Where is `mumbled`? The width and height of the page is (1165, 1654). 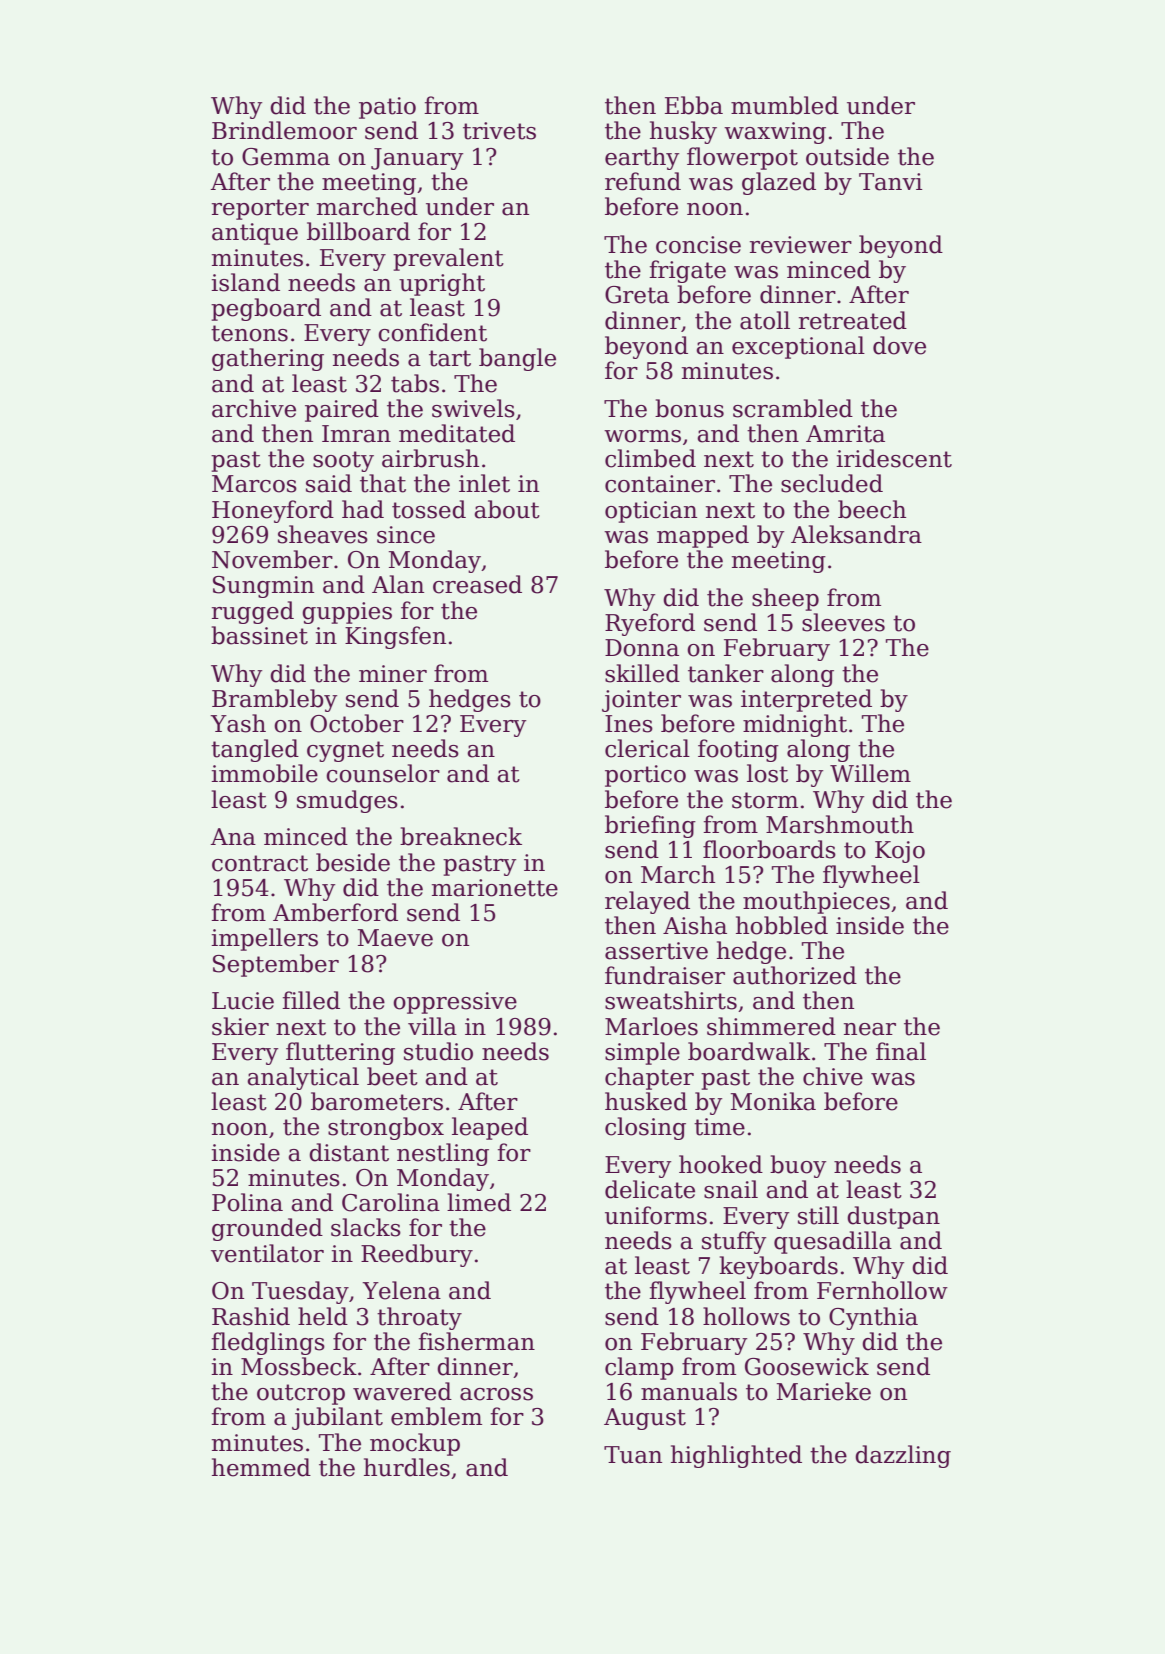 mumbled is located at coordinates (785, 105).
